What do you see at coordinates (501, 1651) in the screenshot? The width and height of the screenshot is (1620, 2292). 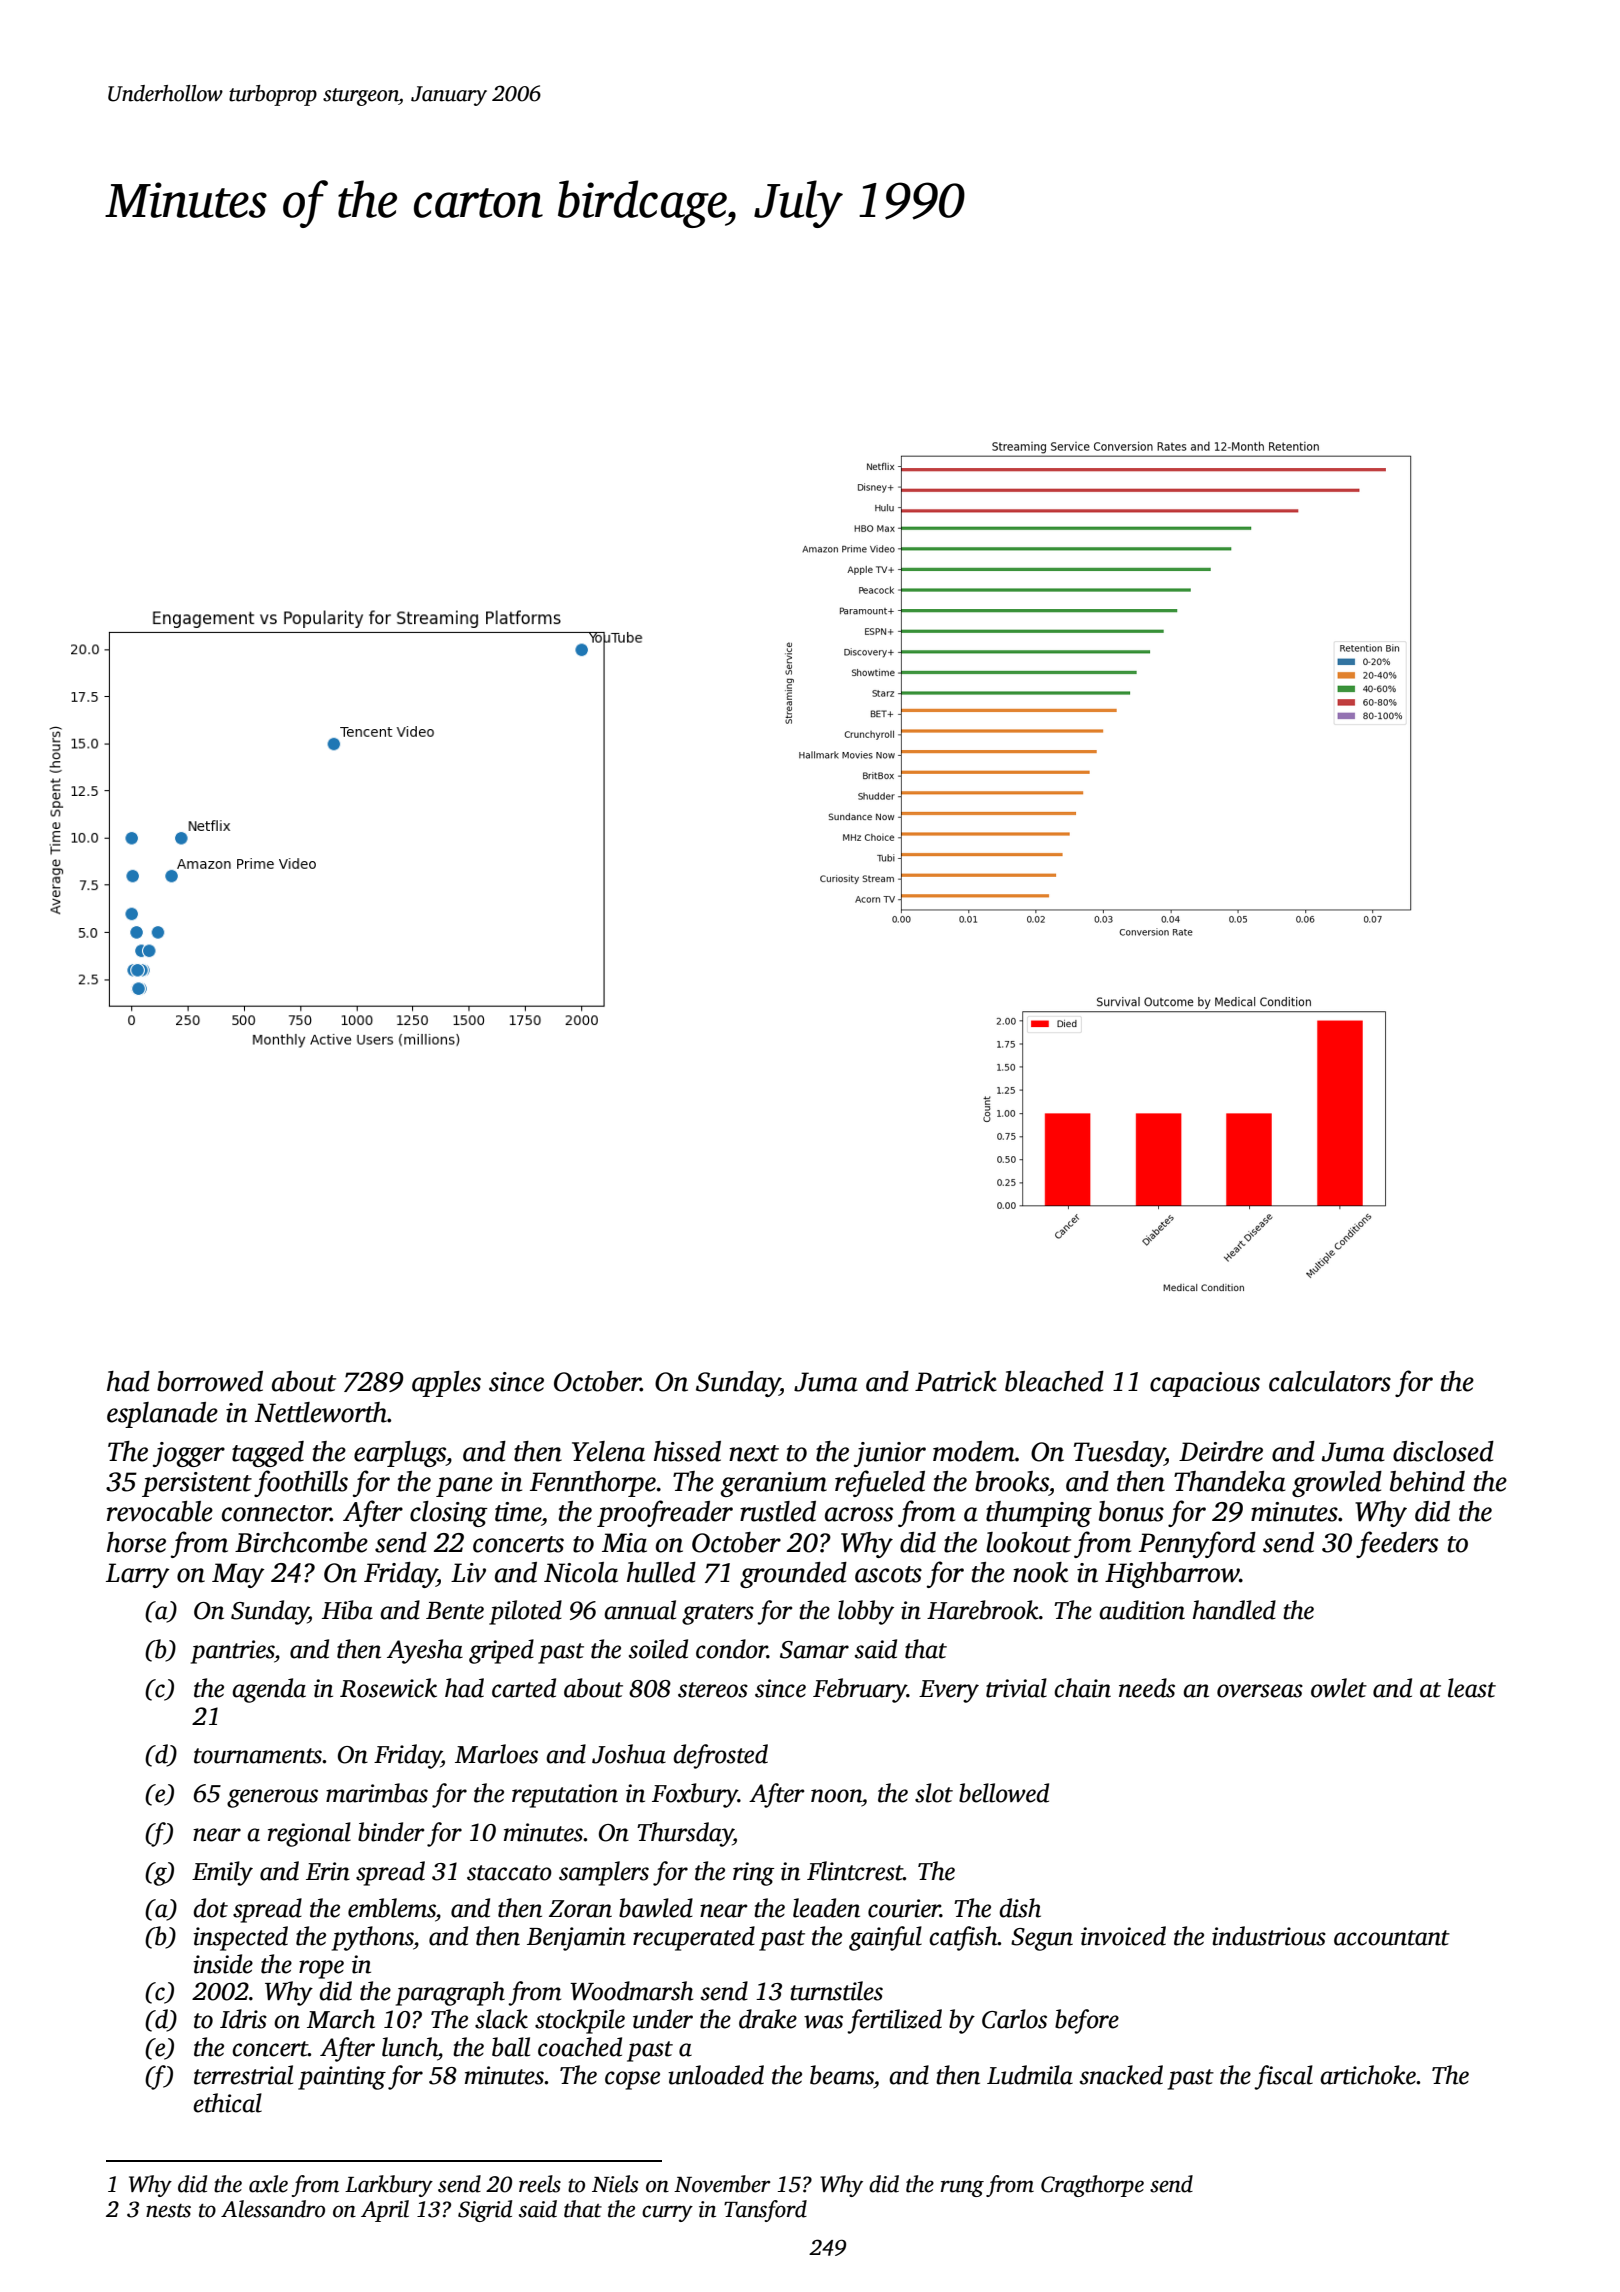 I see `griped` at bounding box center [501, 1651].
